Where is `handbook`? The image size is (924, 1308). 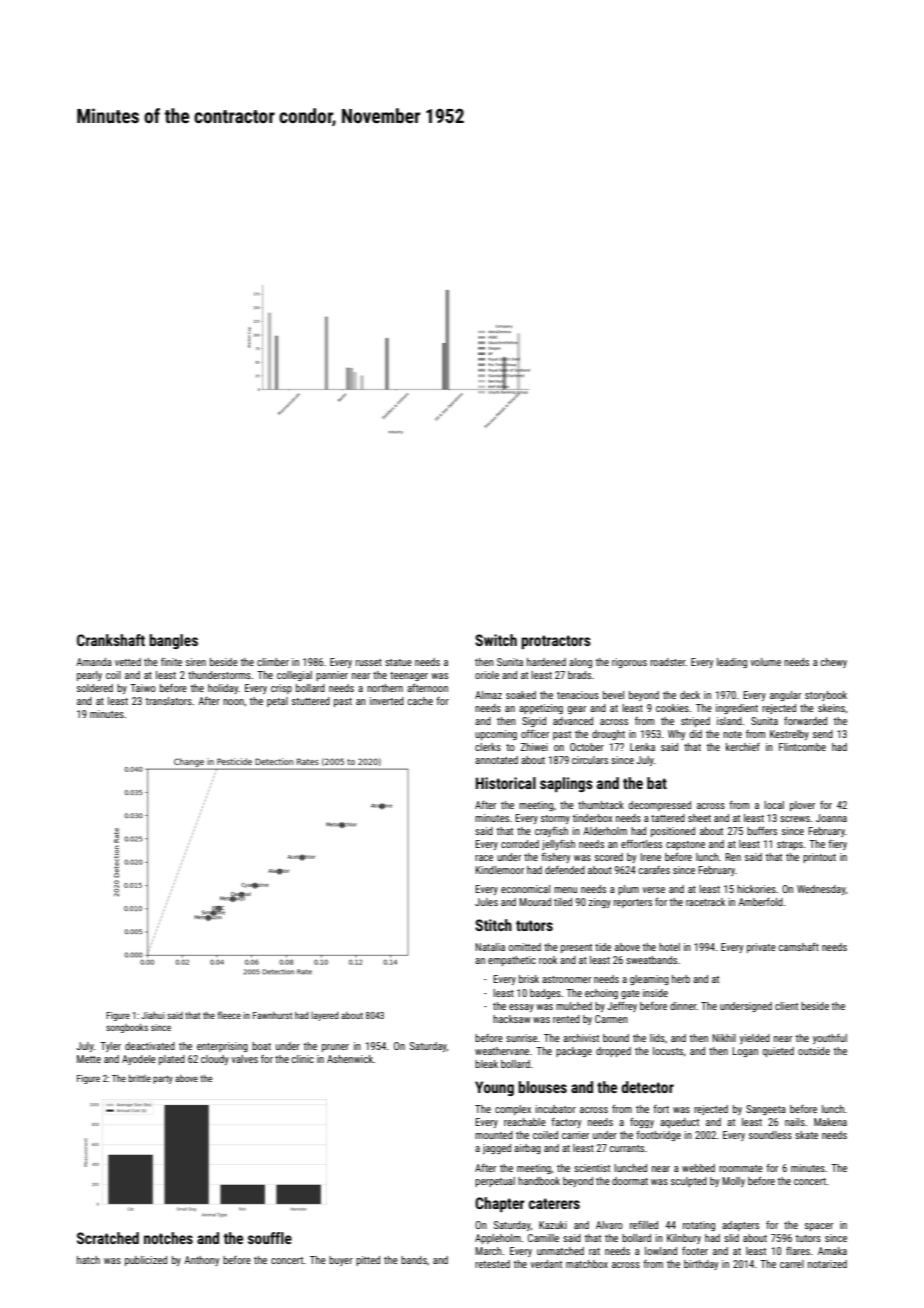
handbook is located at coordinates (539, 1181).
